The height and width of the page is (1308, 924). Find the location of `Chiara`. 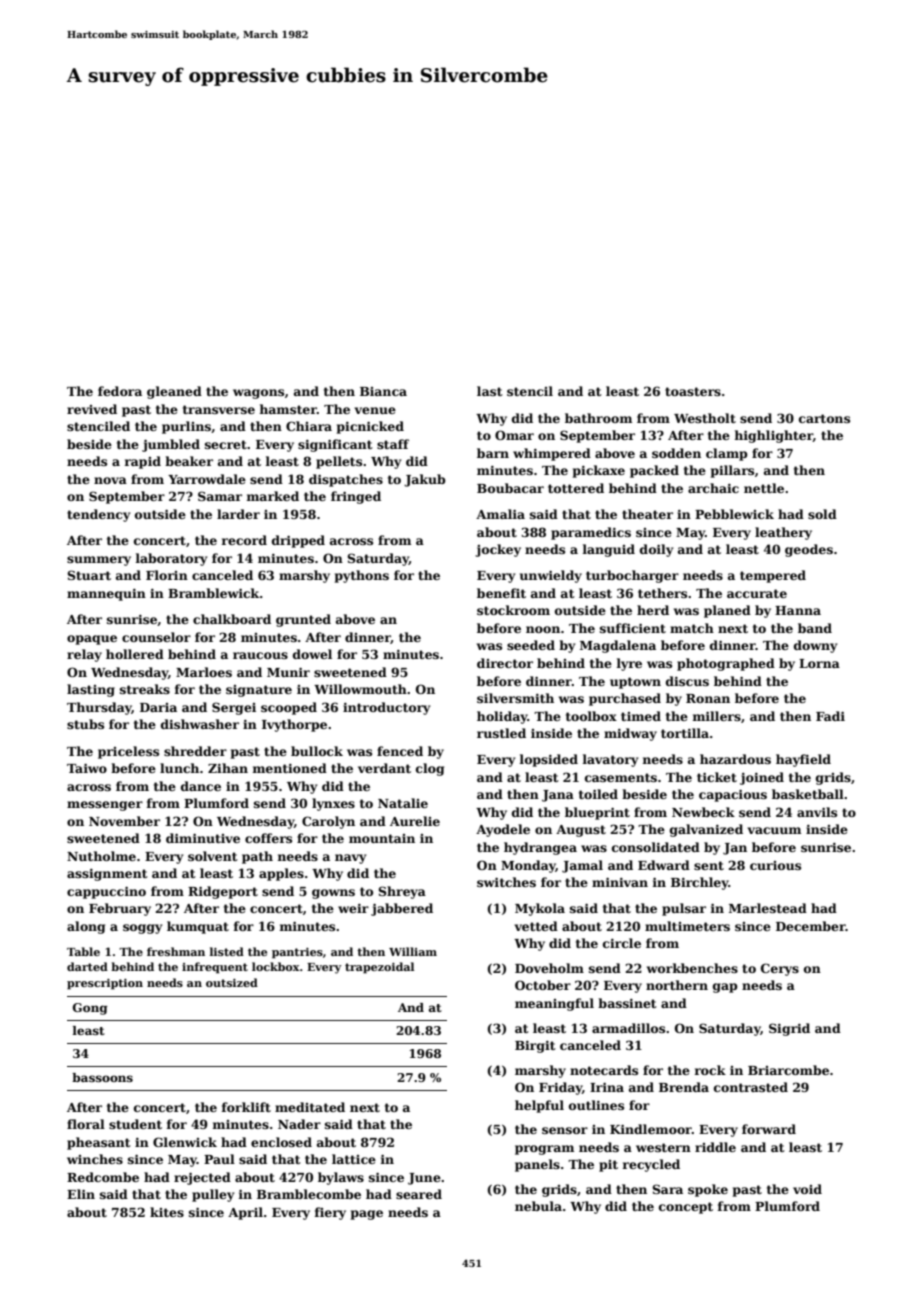

Chiara is located at coordinates (309, 426).
